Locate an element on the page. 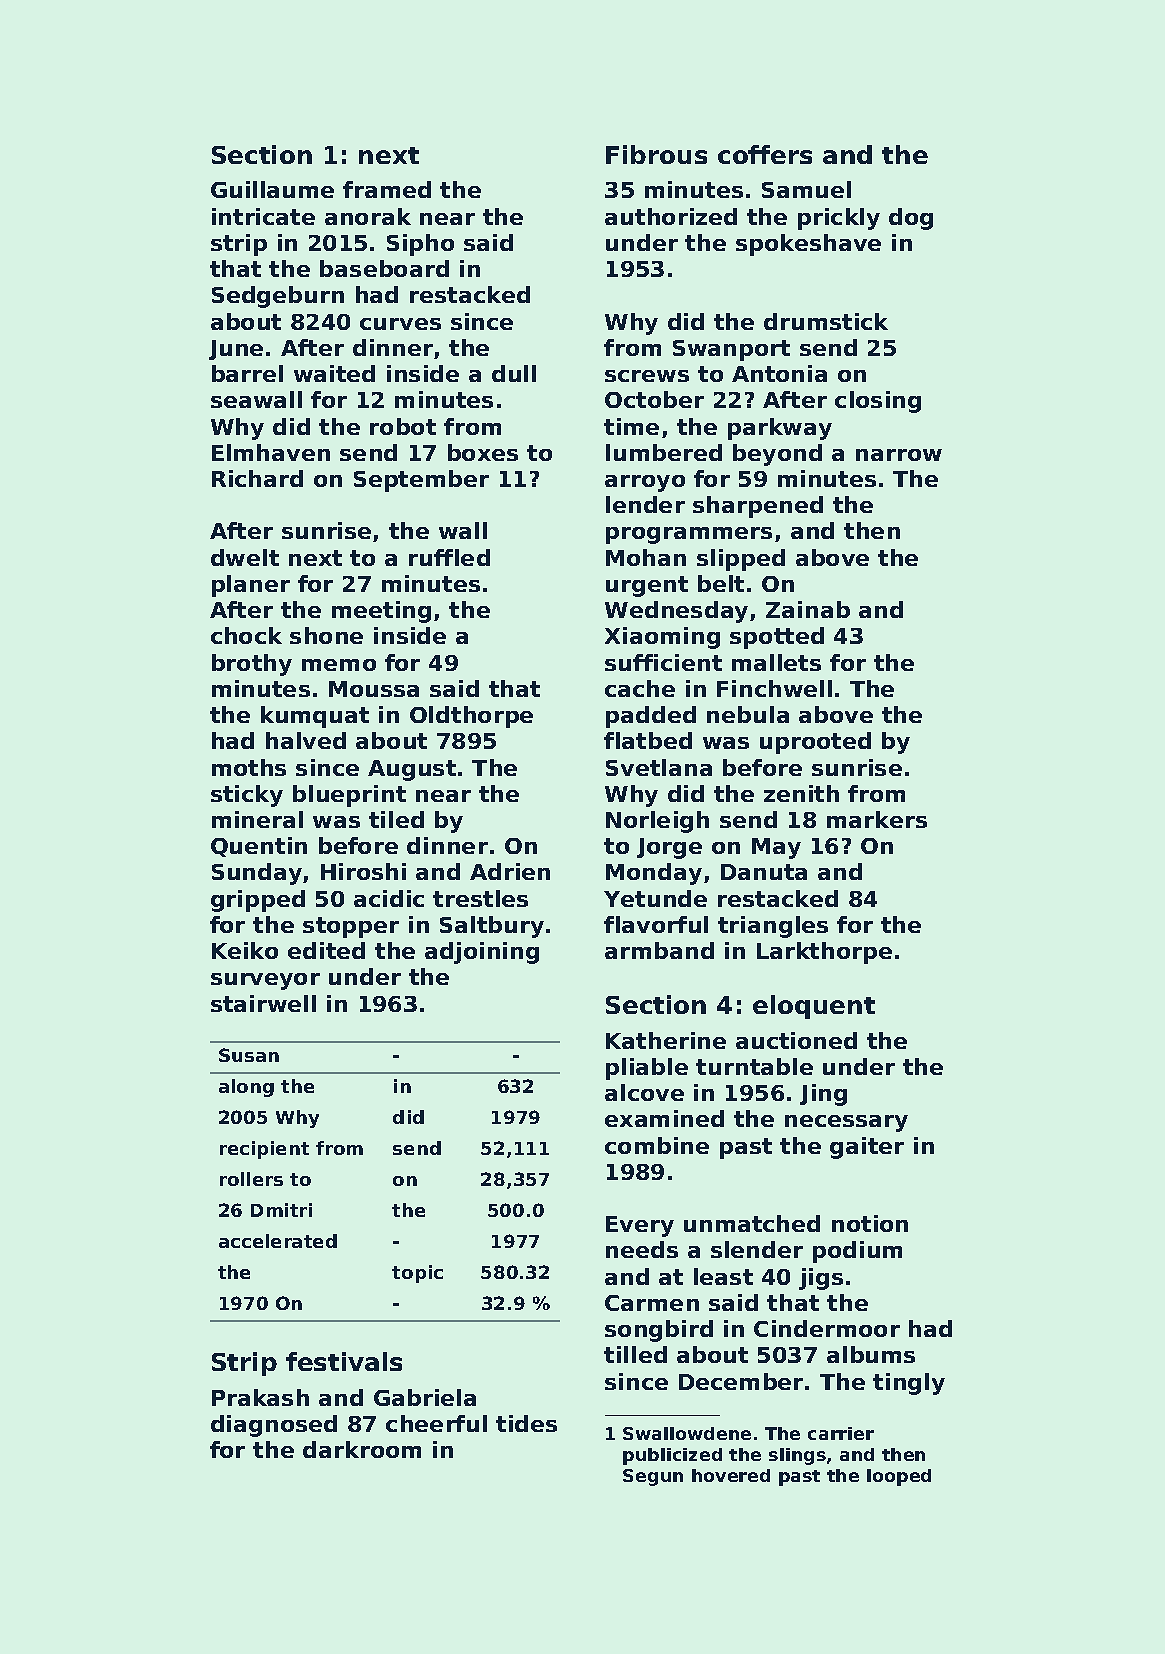 The width and height of the page is (1165, 1654). May is located at coordinates (776, 848).
